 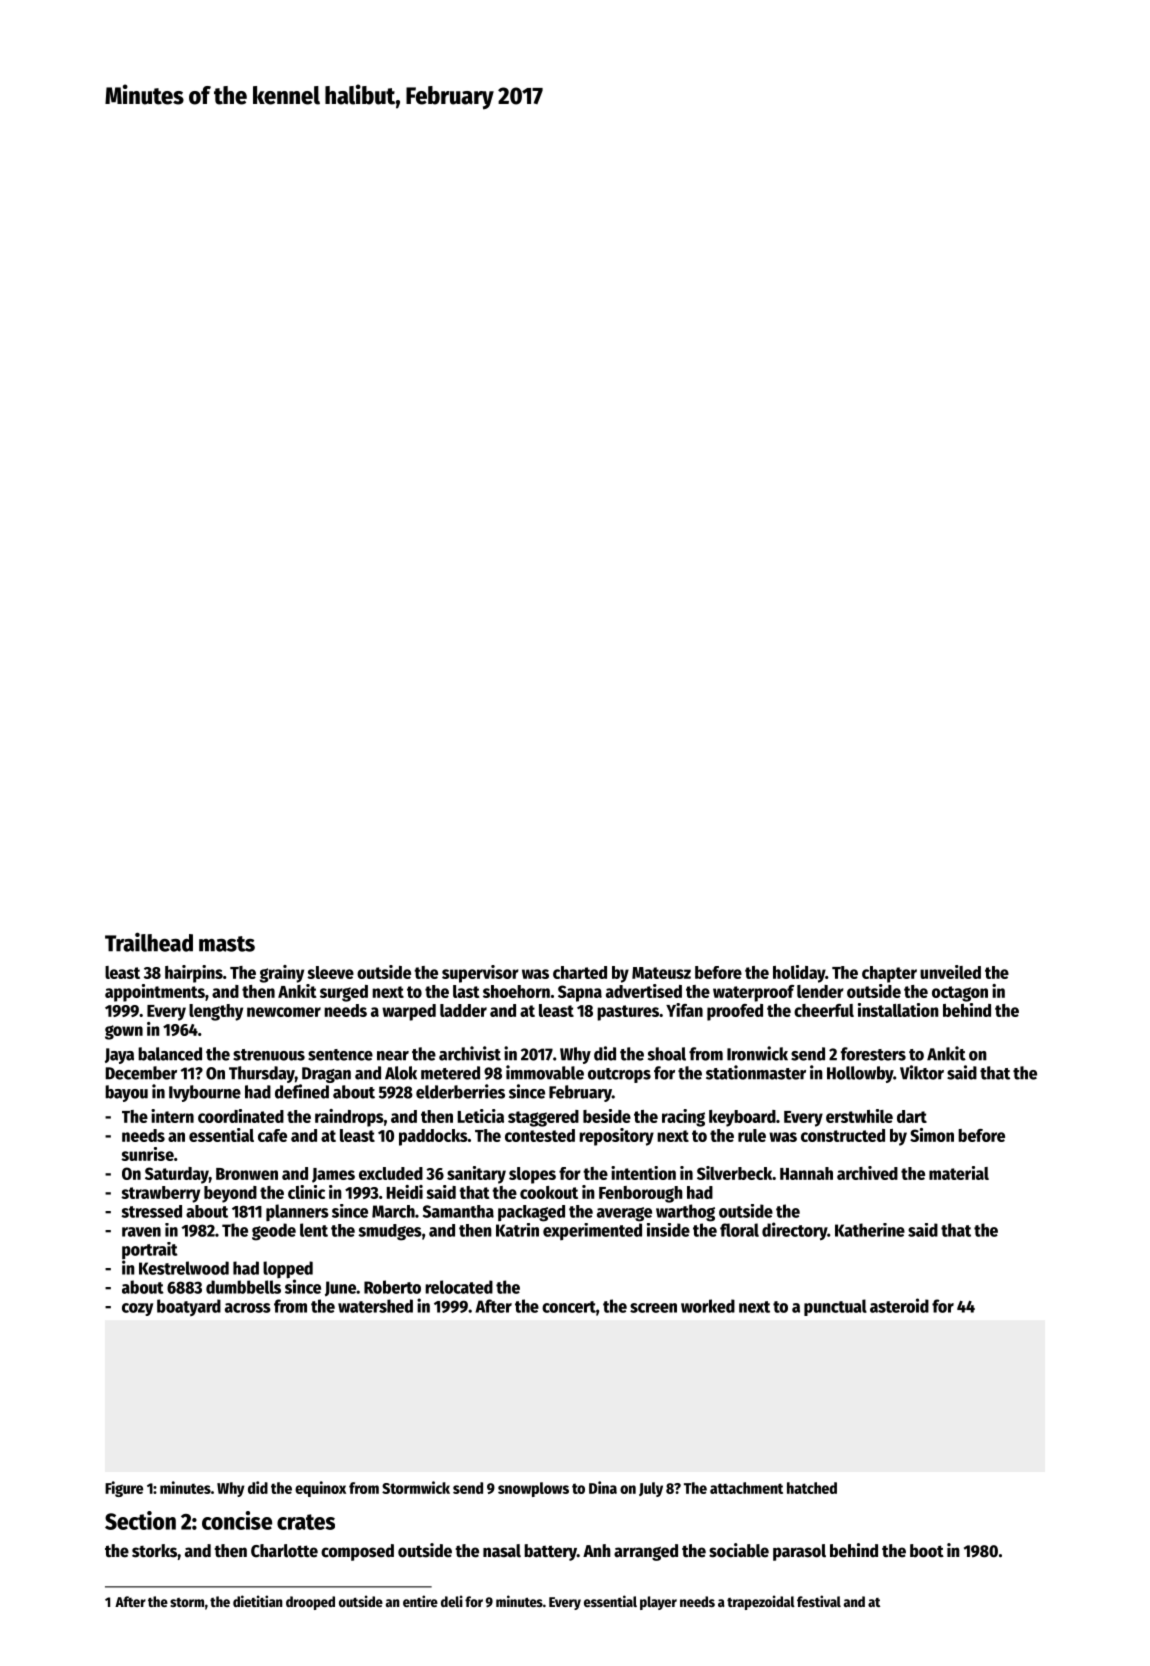 What do you see at coordinates (912, 1116) in the screenshot?
I see `dart` at bounding box center [912, 1116].
